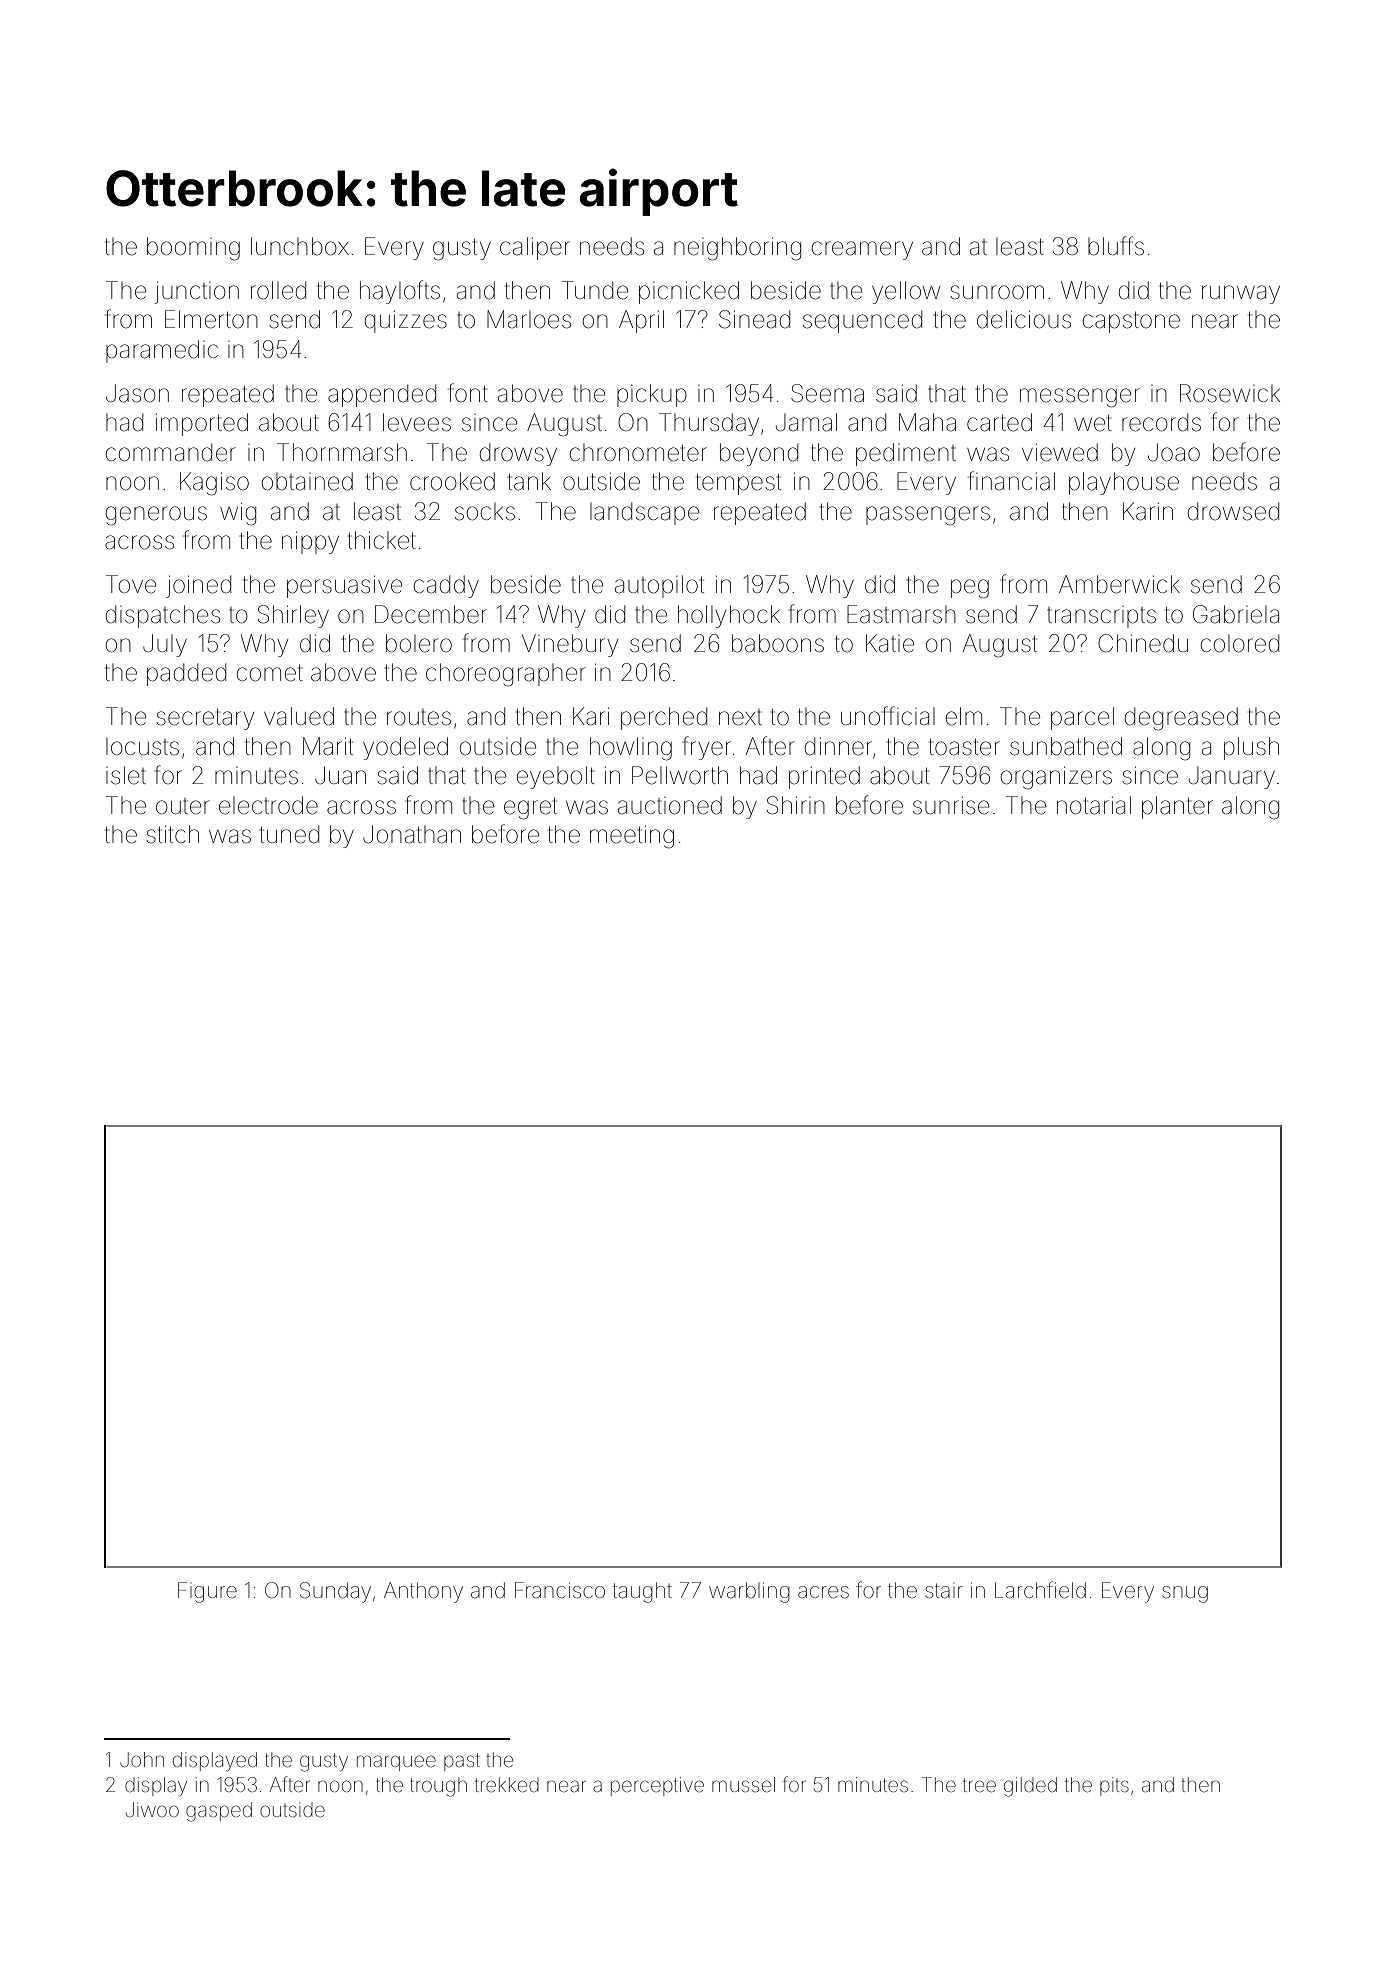 The width and height of the document is (1386, 1969). What do you see at coordinates (1177, 807) in the document?
I see `planter` at bounding box center [1177, 807].
